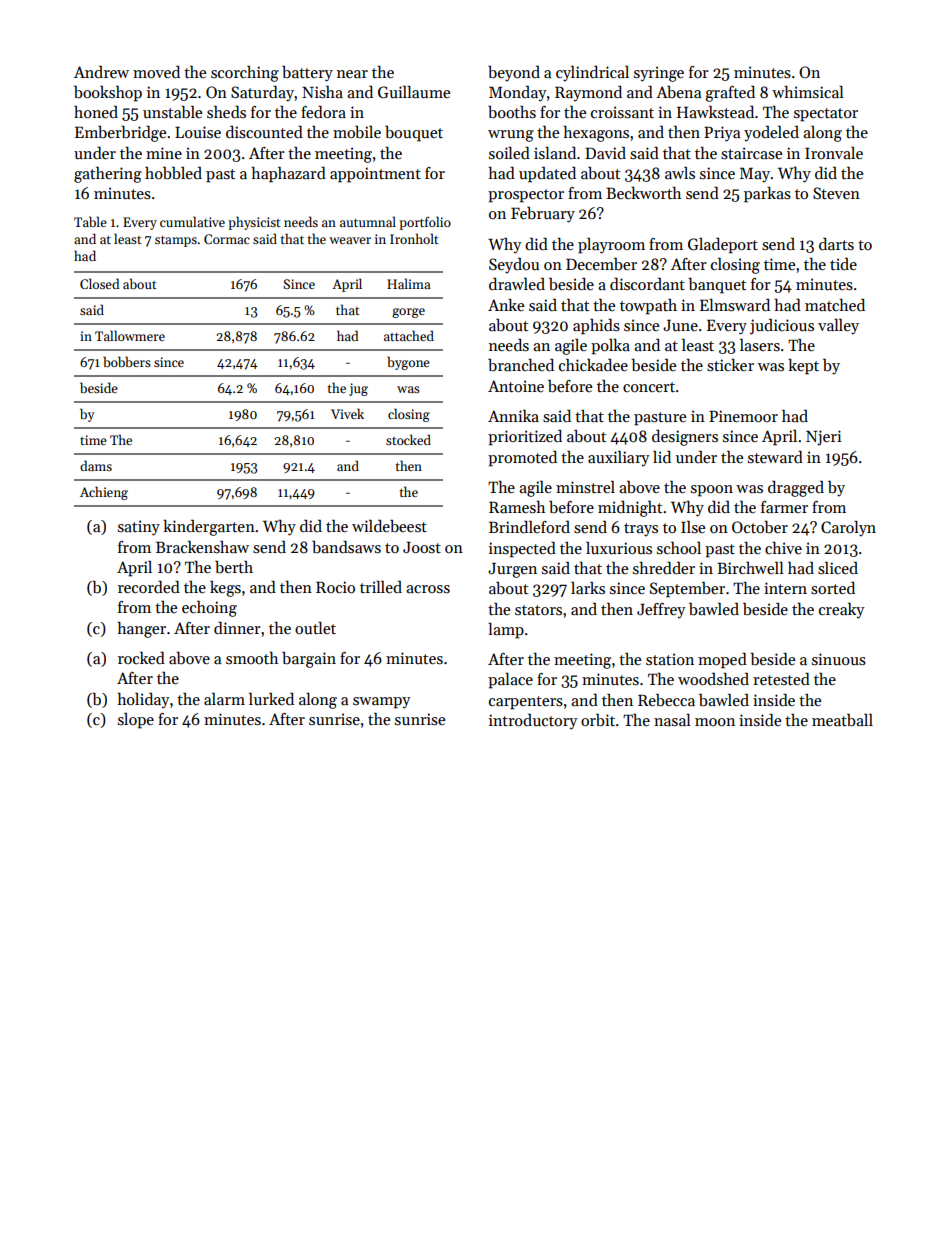 The width and height of the screenshot is (952, 1233). What do you see at coordinates (127, 361) in the screenshot?
I see `bobbers` at bounding box center [127, 361].
